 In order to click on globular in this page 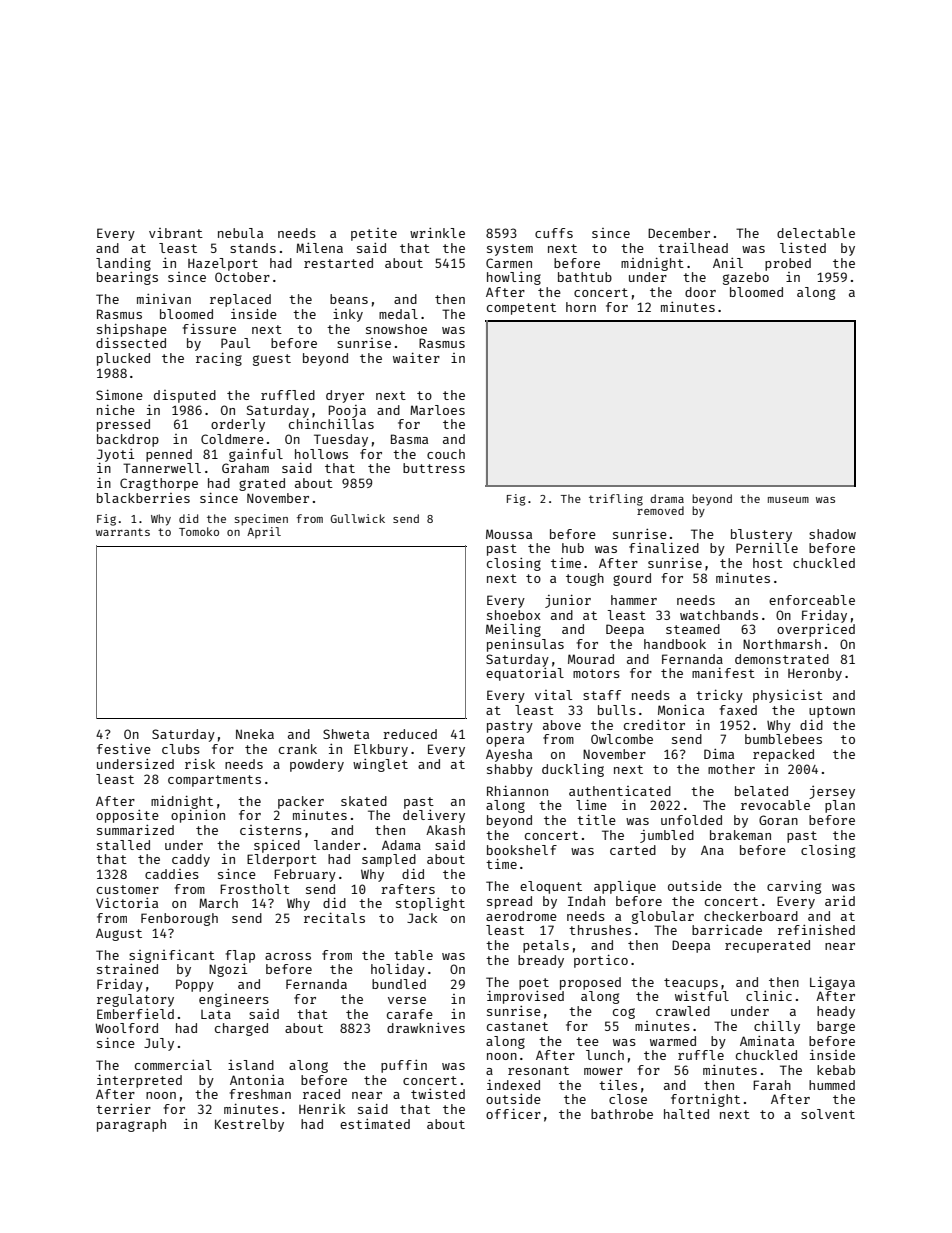, I will do `click(663, 917)`.
